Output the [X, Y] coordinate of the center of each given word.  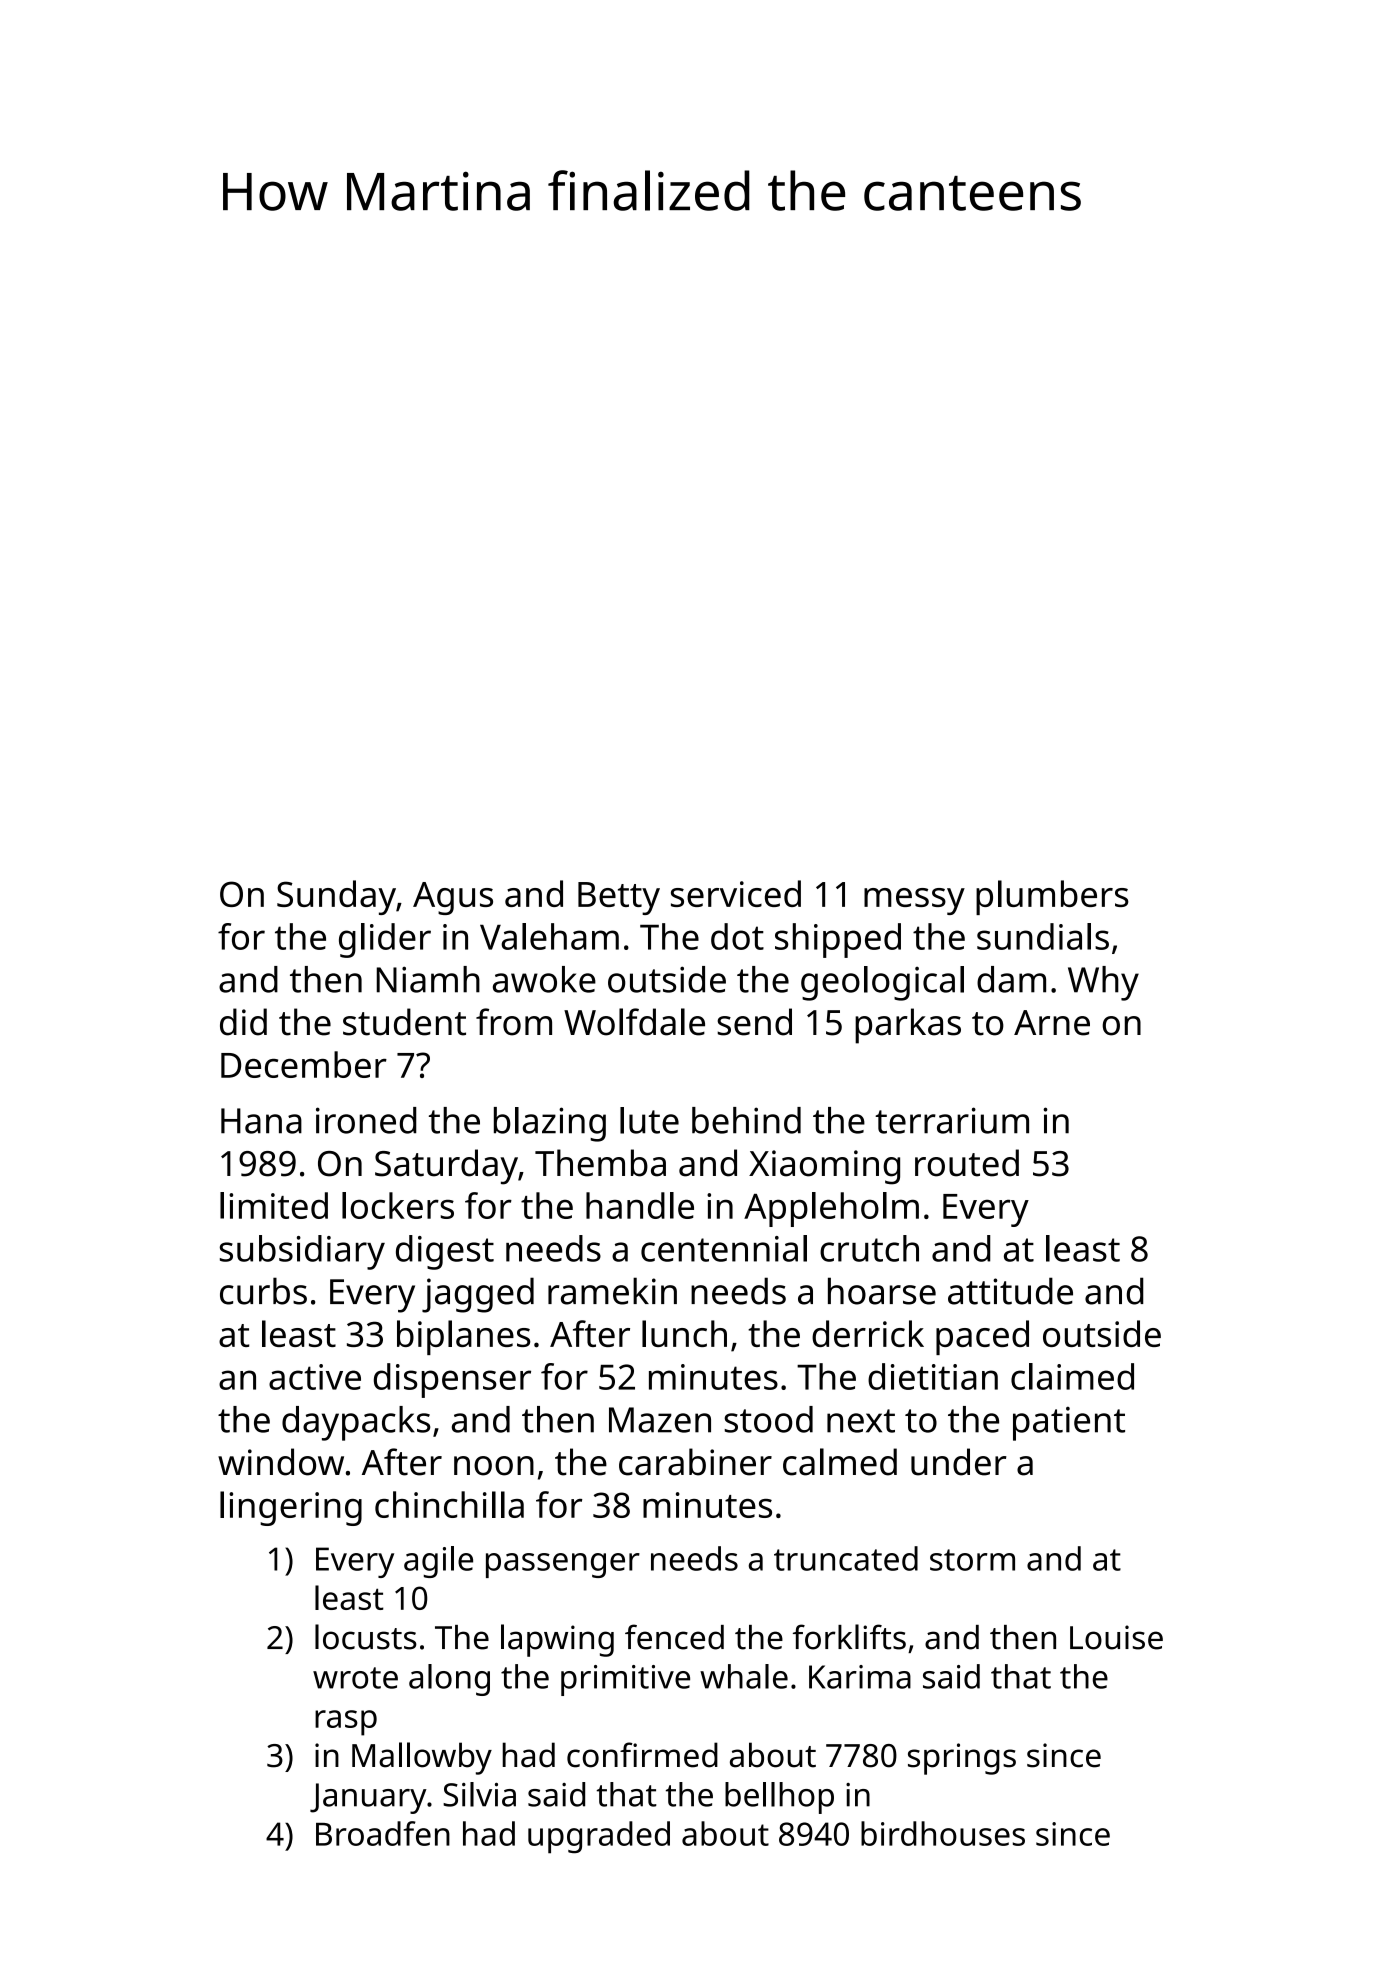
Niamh [428, 979]
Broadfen [383, 1833]
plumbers [1052, 897]
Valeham [549, 936]
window [281, 1462]
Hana [261, 1121]
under [959, 1462]
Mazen [660, 1420]
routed [967, 1163]
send [754, 1022]
